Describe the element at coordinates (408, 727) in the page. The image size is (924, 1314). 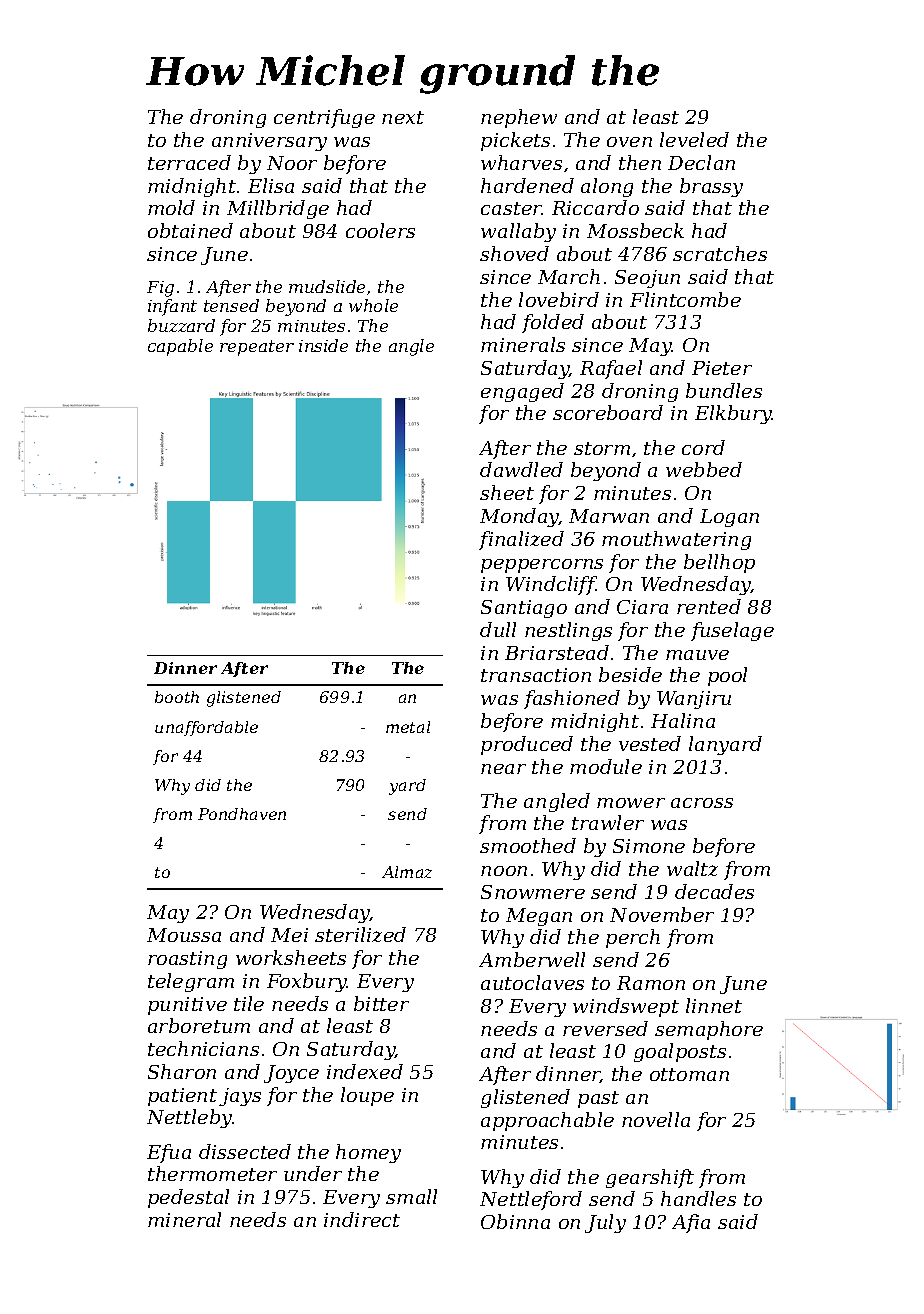
I see `metal` at that location.
